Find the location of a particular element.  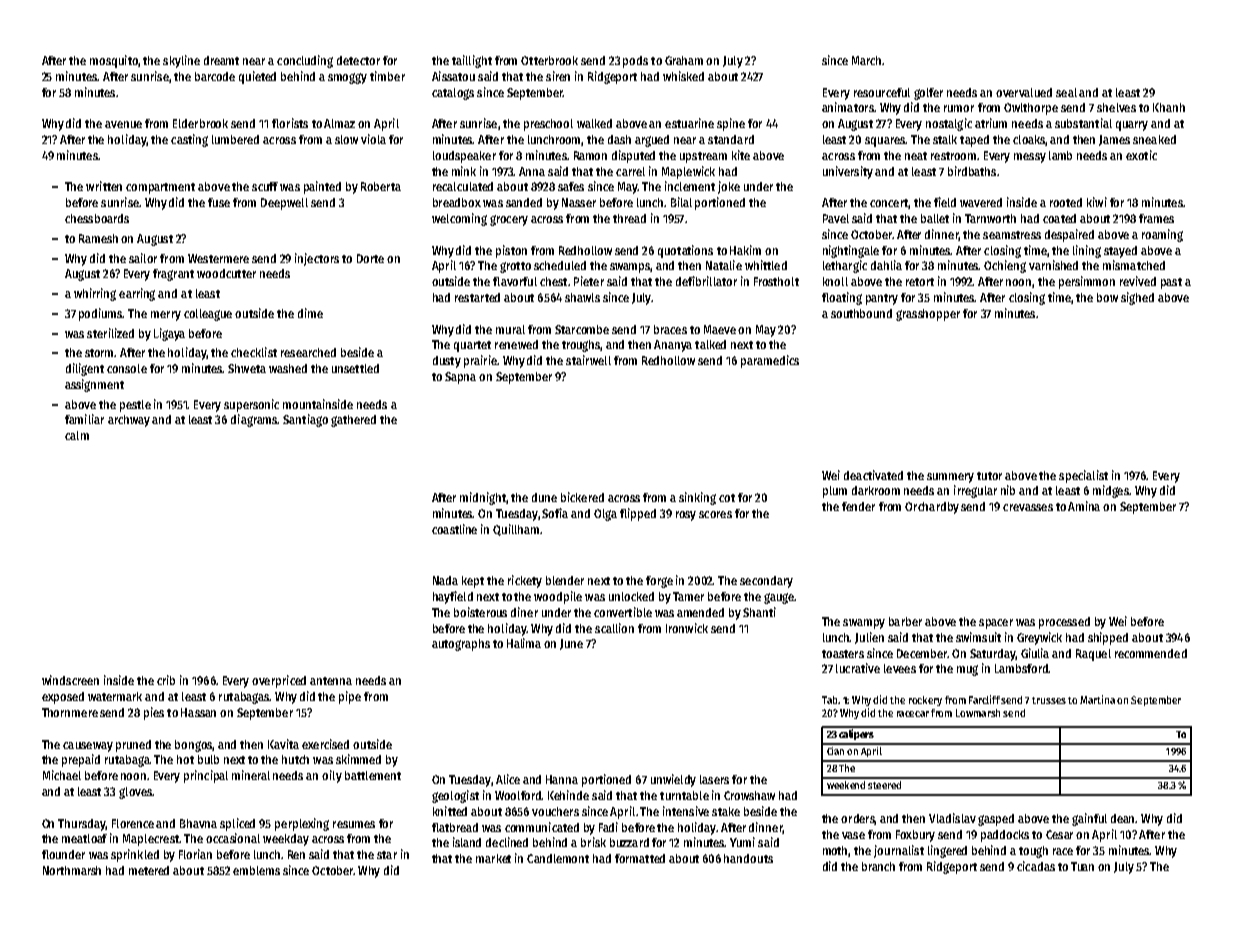

storm is located at coordinates (100, 353).
